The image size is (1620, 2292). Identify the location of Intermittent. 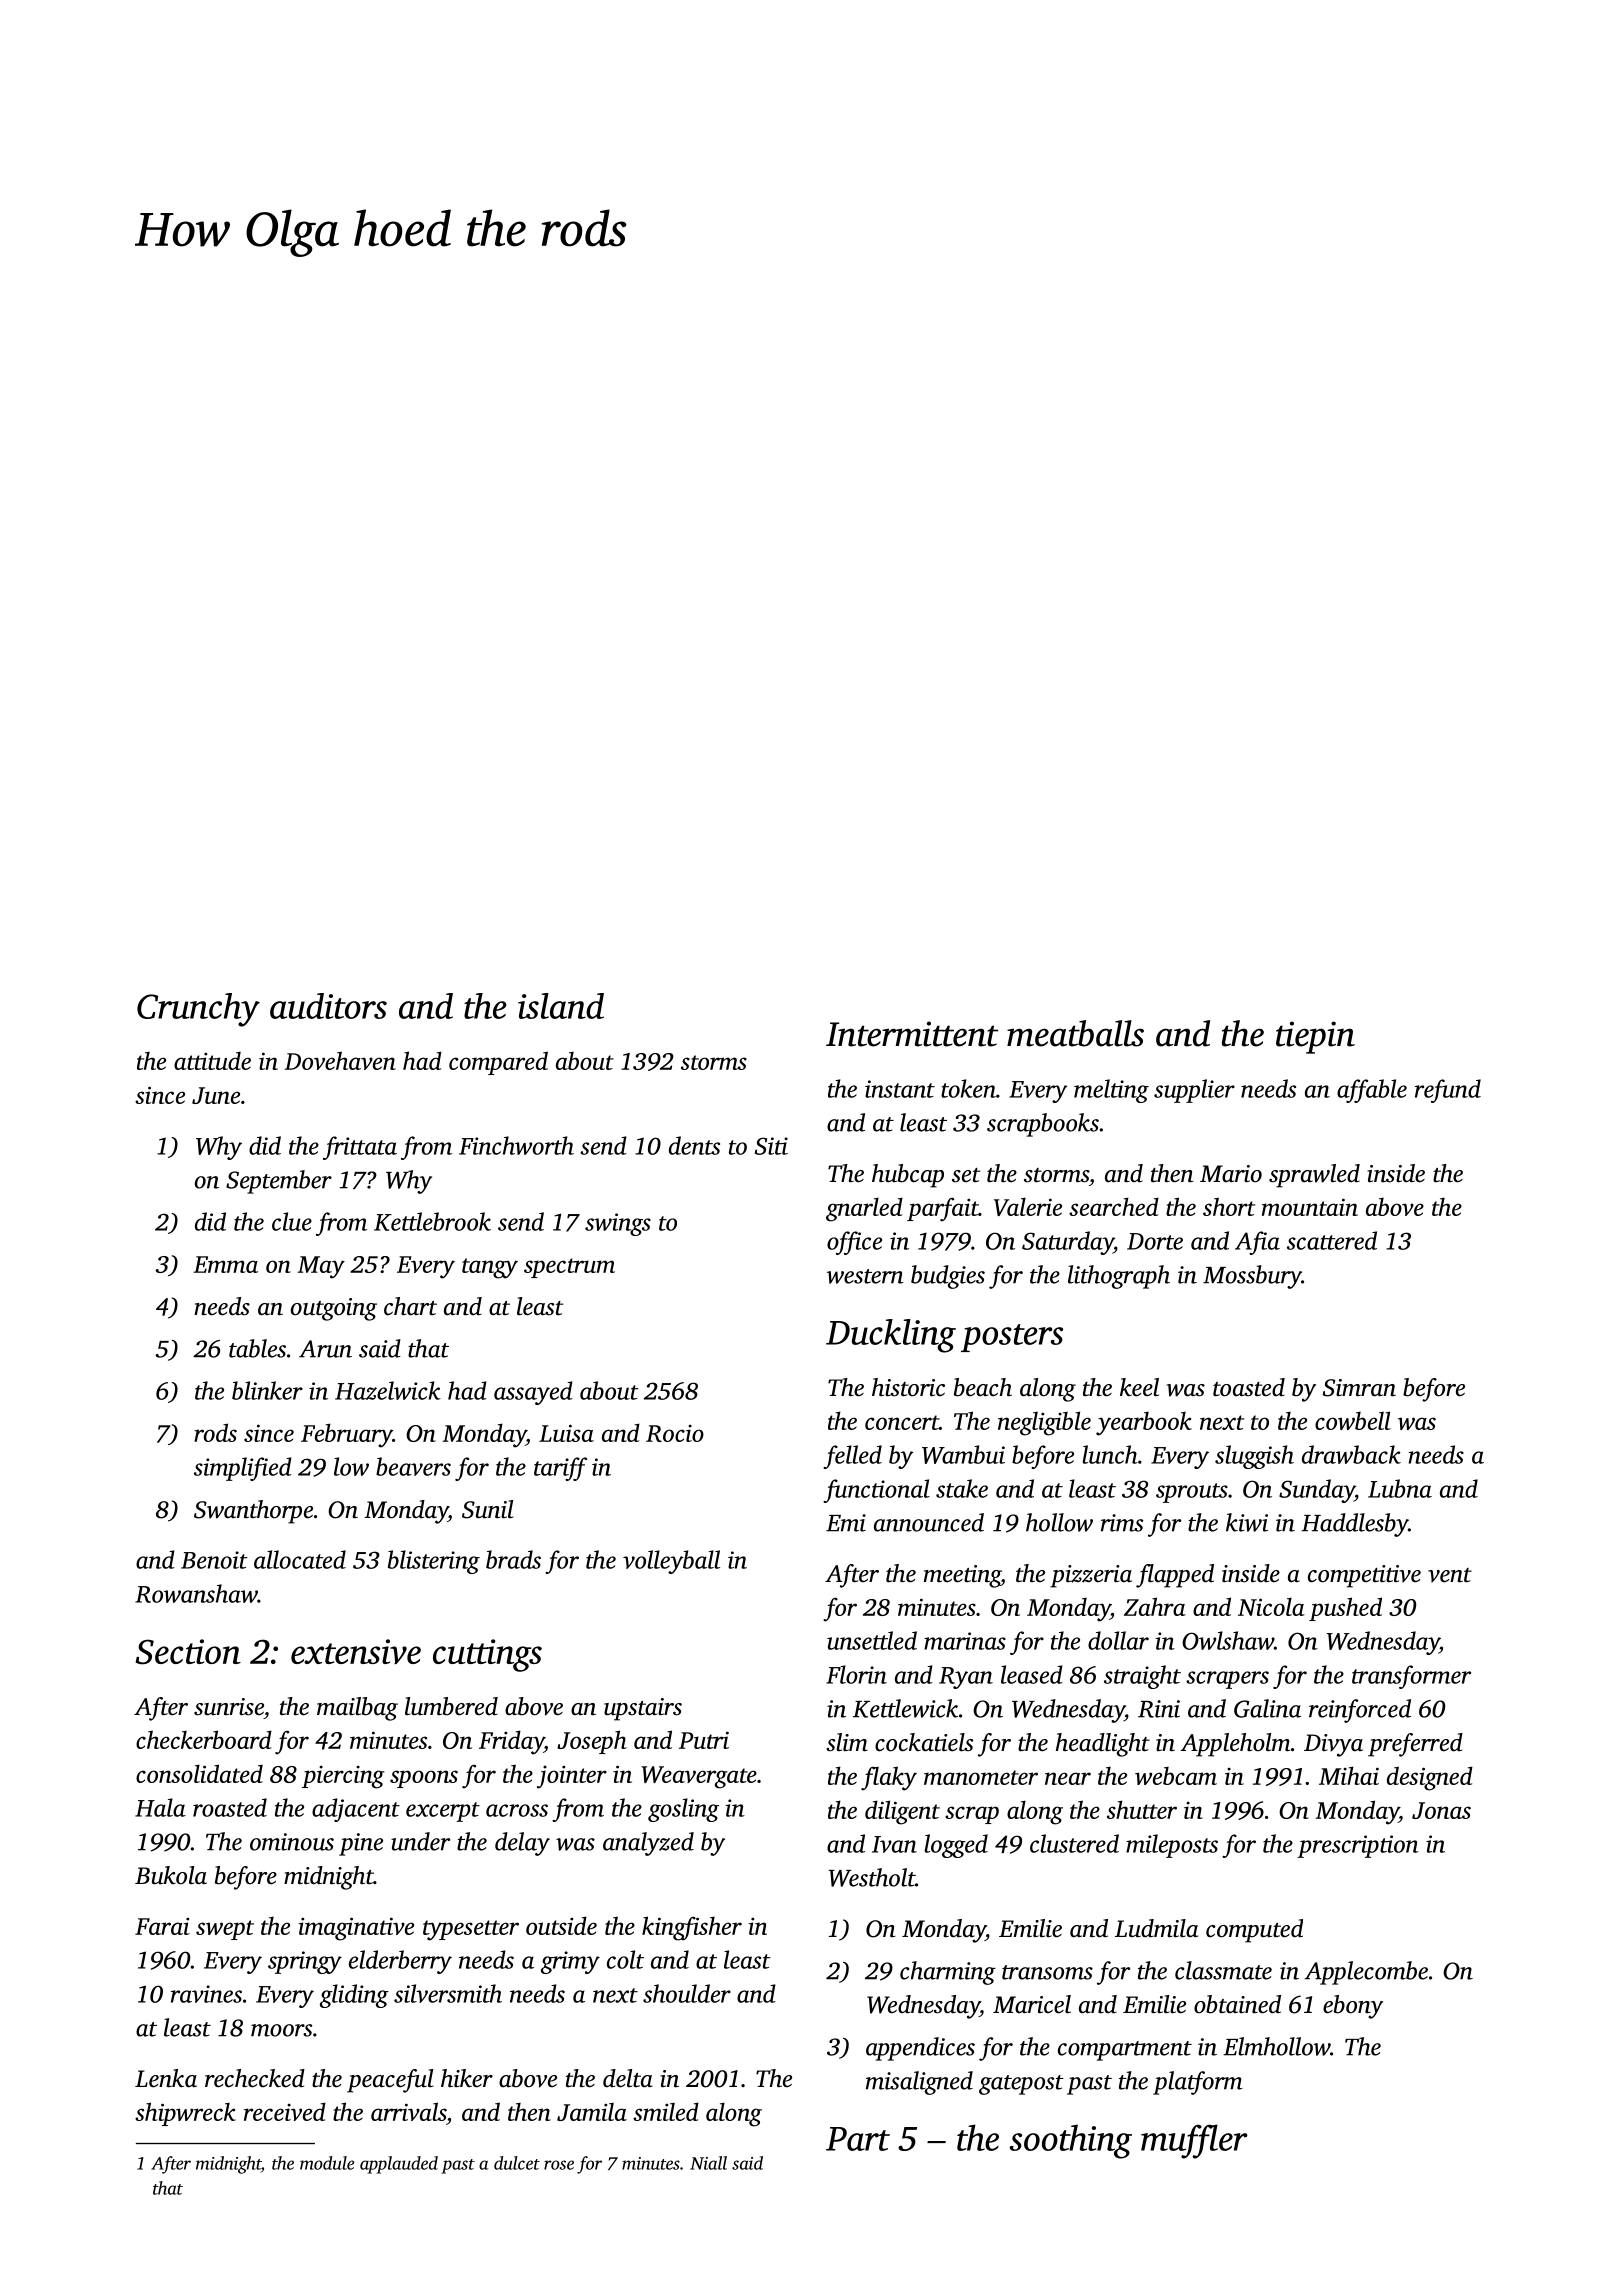
(912, 1034).
